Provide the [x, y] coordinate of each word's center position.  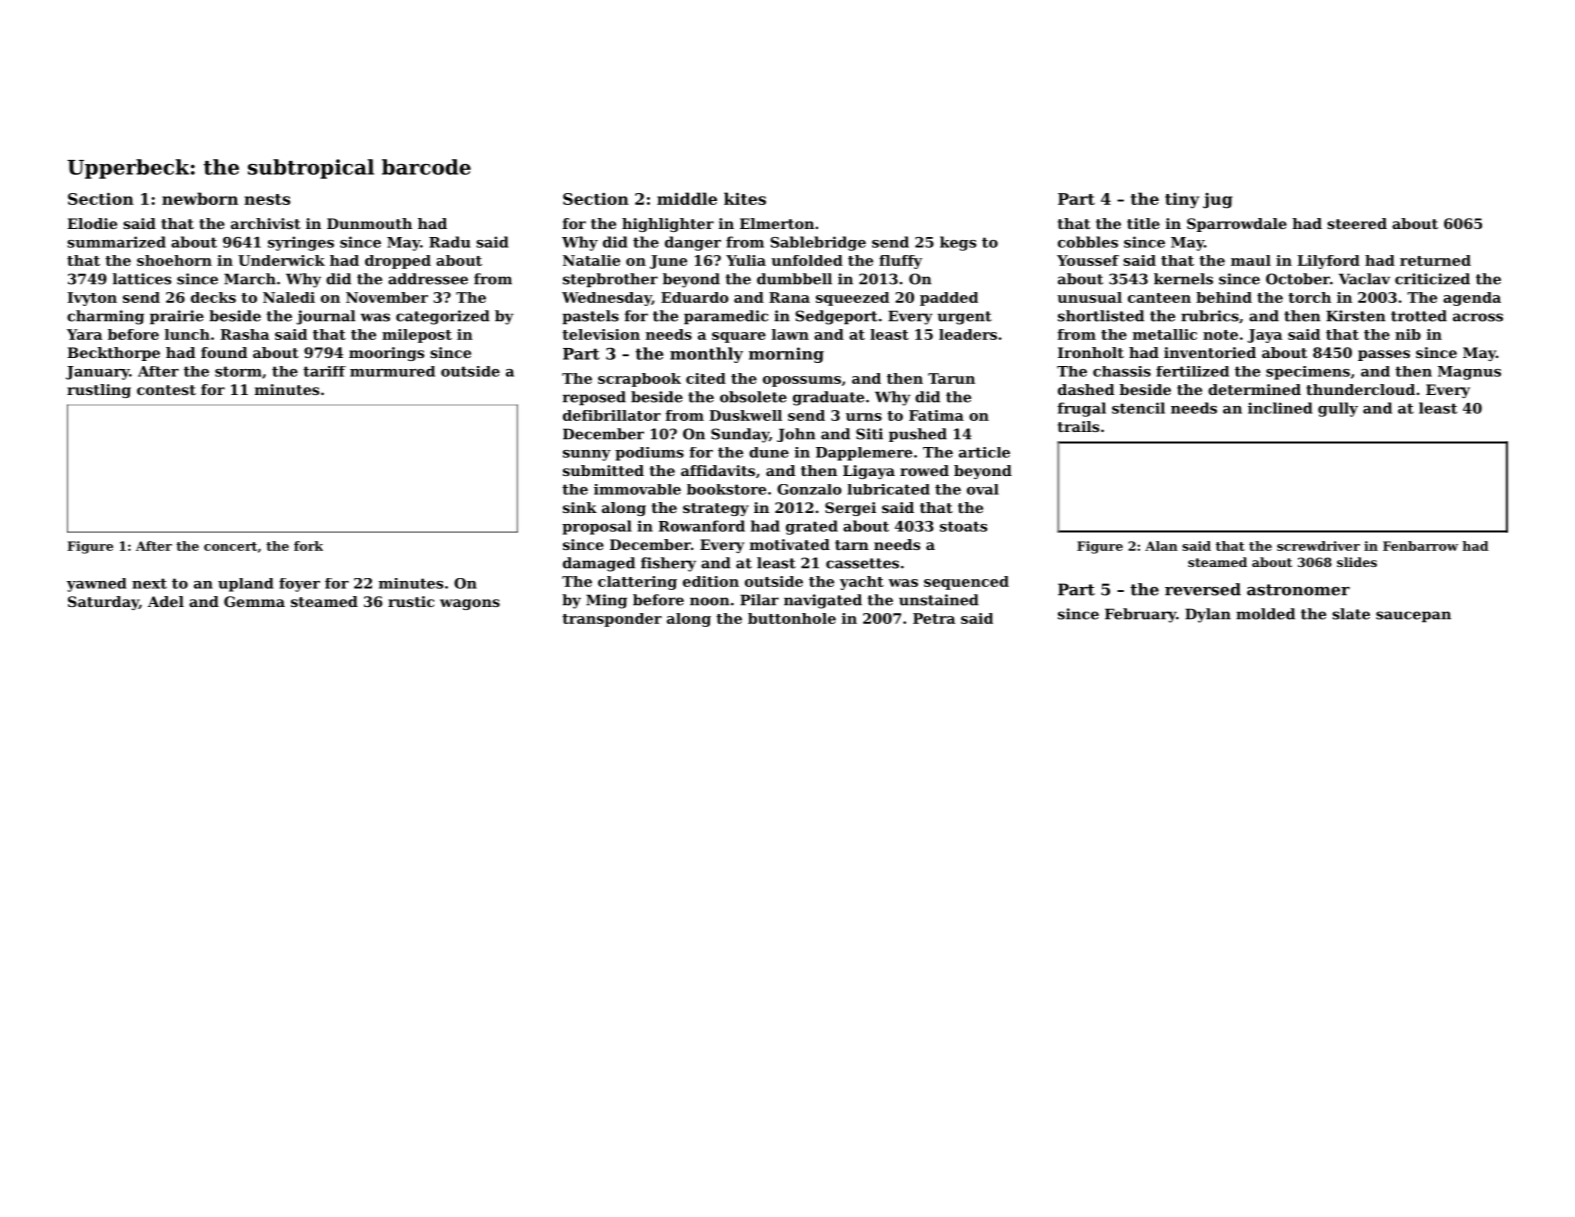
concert [230, 546]
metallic [1165, 334]
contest [166, 390]
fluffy [900, 262]
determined [1254, 389]
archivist [266, 223]
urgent [964, 318]
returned [1435, 260]
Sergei [850, 509]
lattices [142, 279]
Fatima [936, 415]
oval [983, 489]
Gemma [254, 601]
